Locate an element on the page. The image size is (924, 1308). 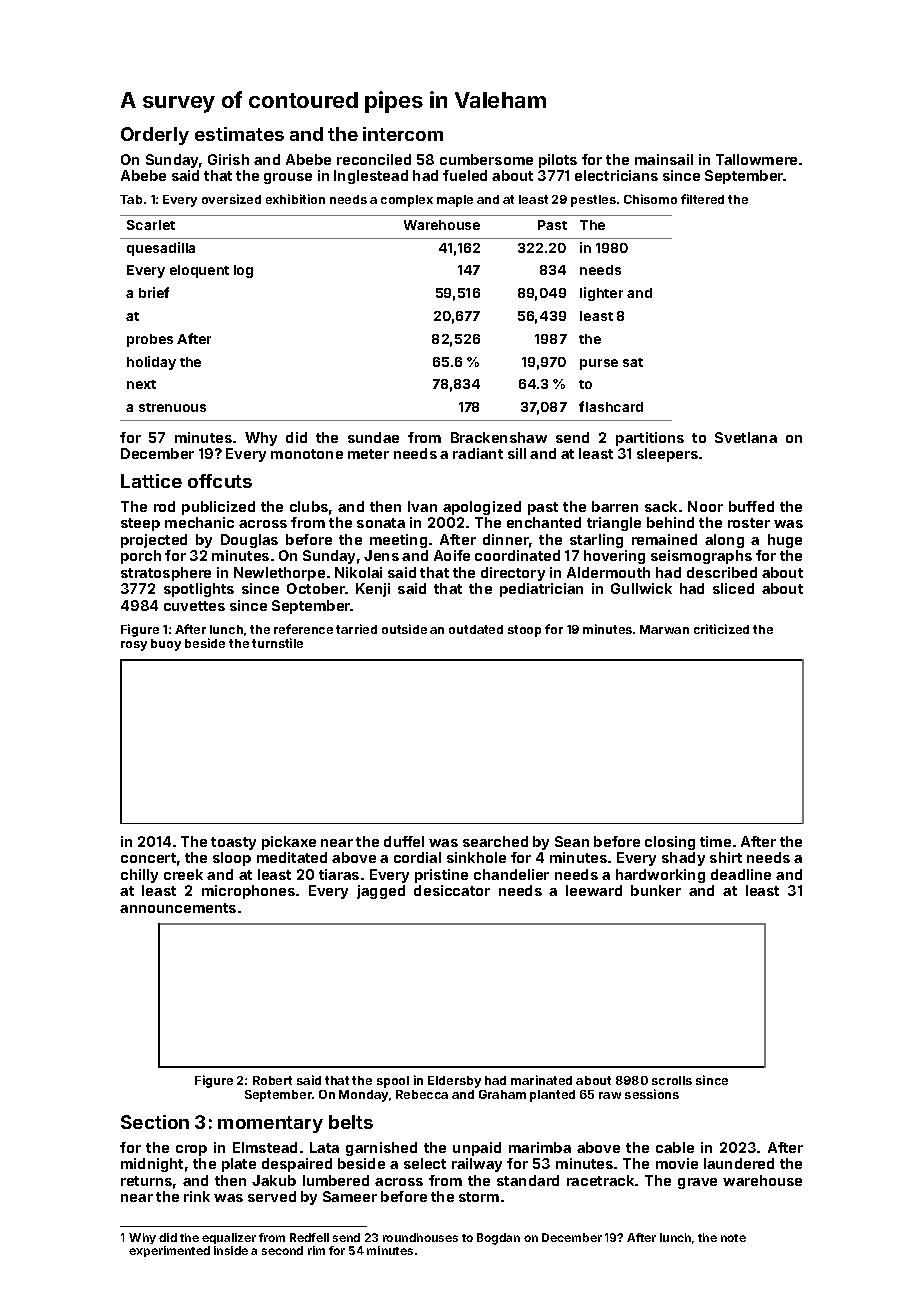
Robert is located at coordinates (272, 1080).
